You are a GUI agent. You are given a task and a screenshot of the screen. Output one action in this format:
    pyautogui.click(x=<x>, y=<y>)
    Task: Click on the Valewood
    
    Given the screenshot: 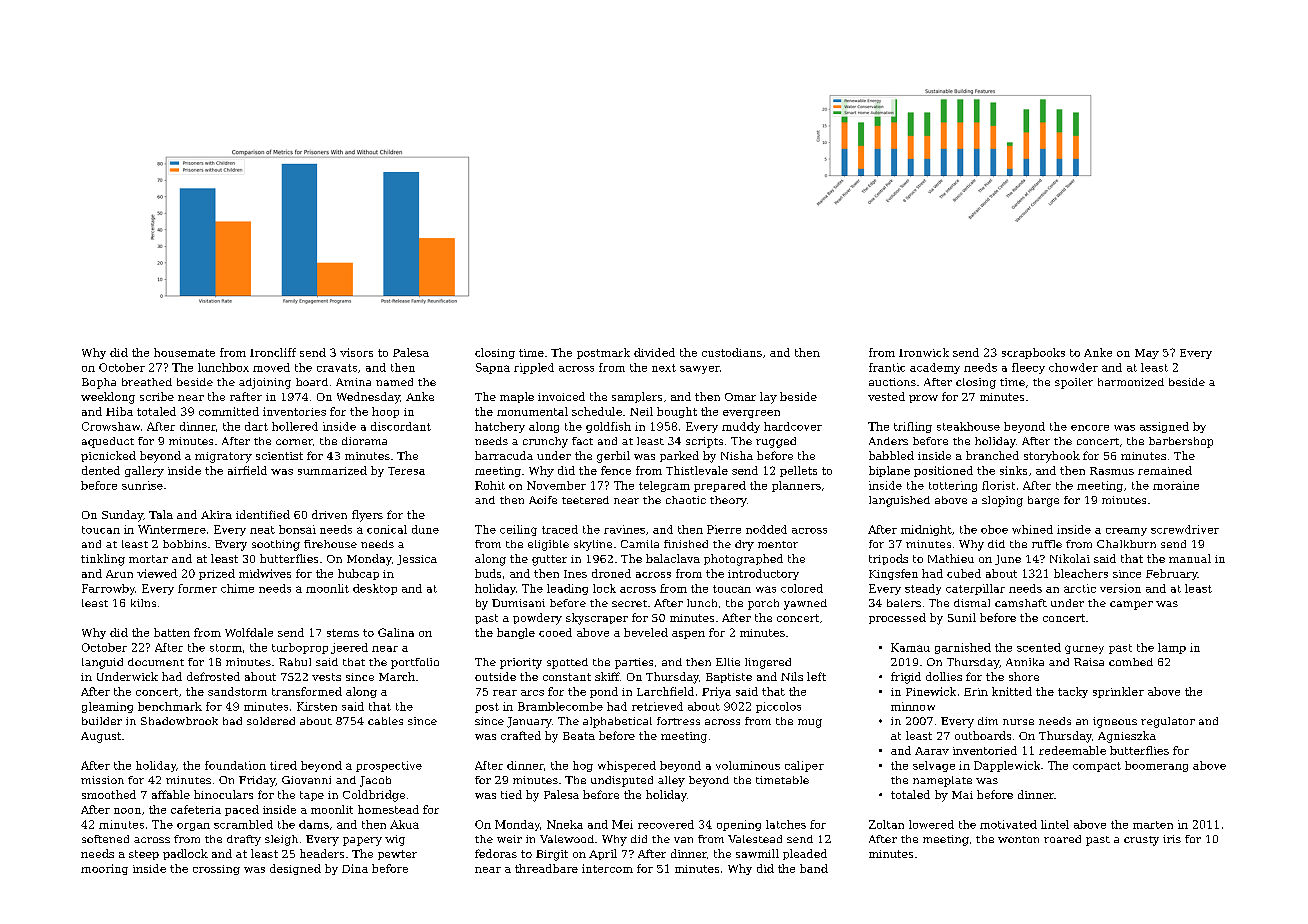 What is the action you would take?
    pyautogui.click(x=567, y=839)
